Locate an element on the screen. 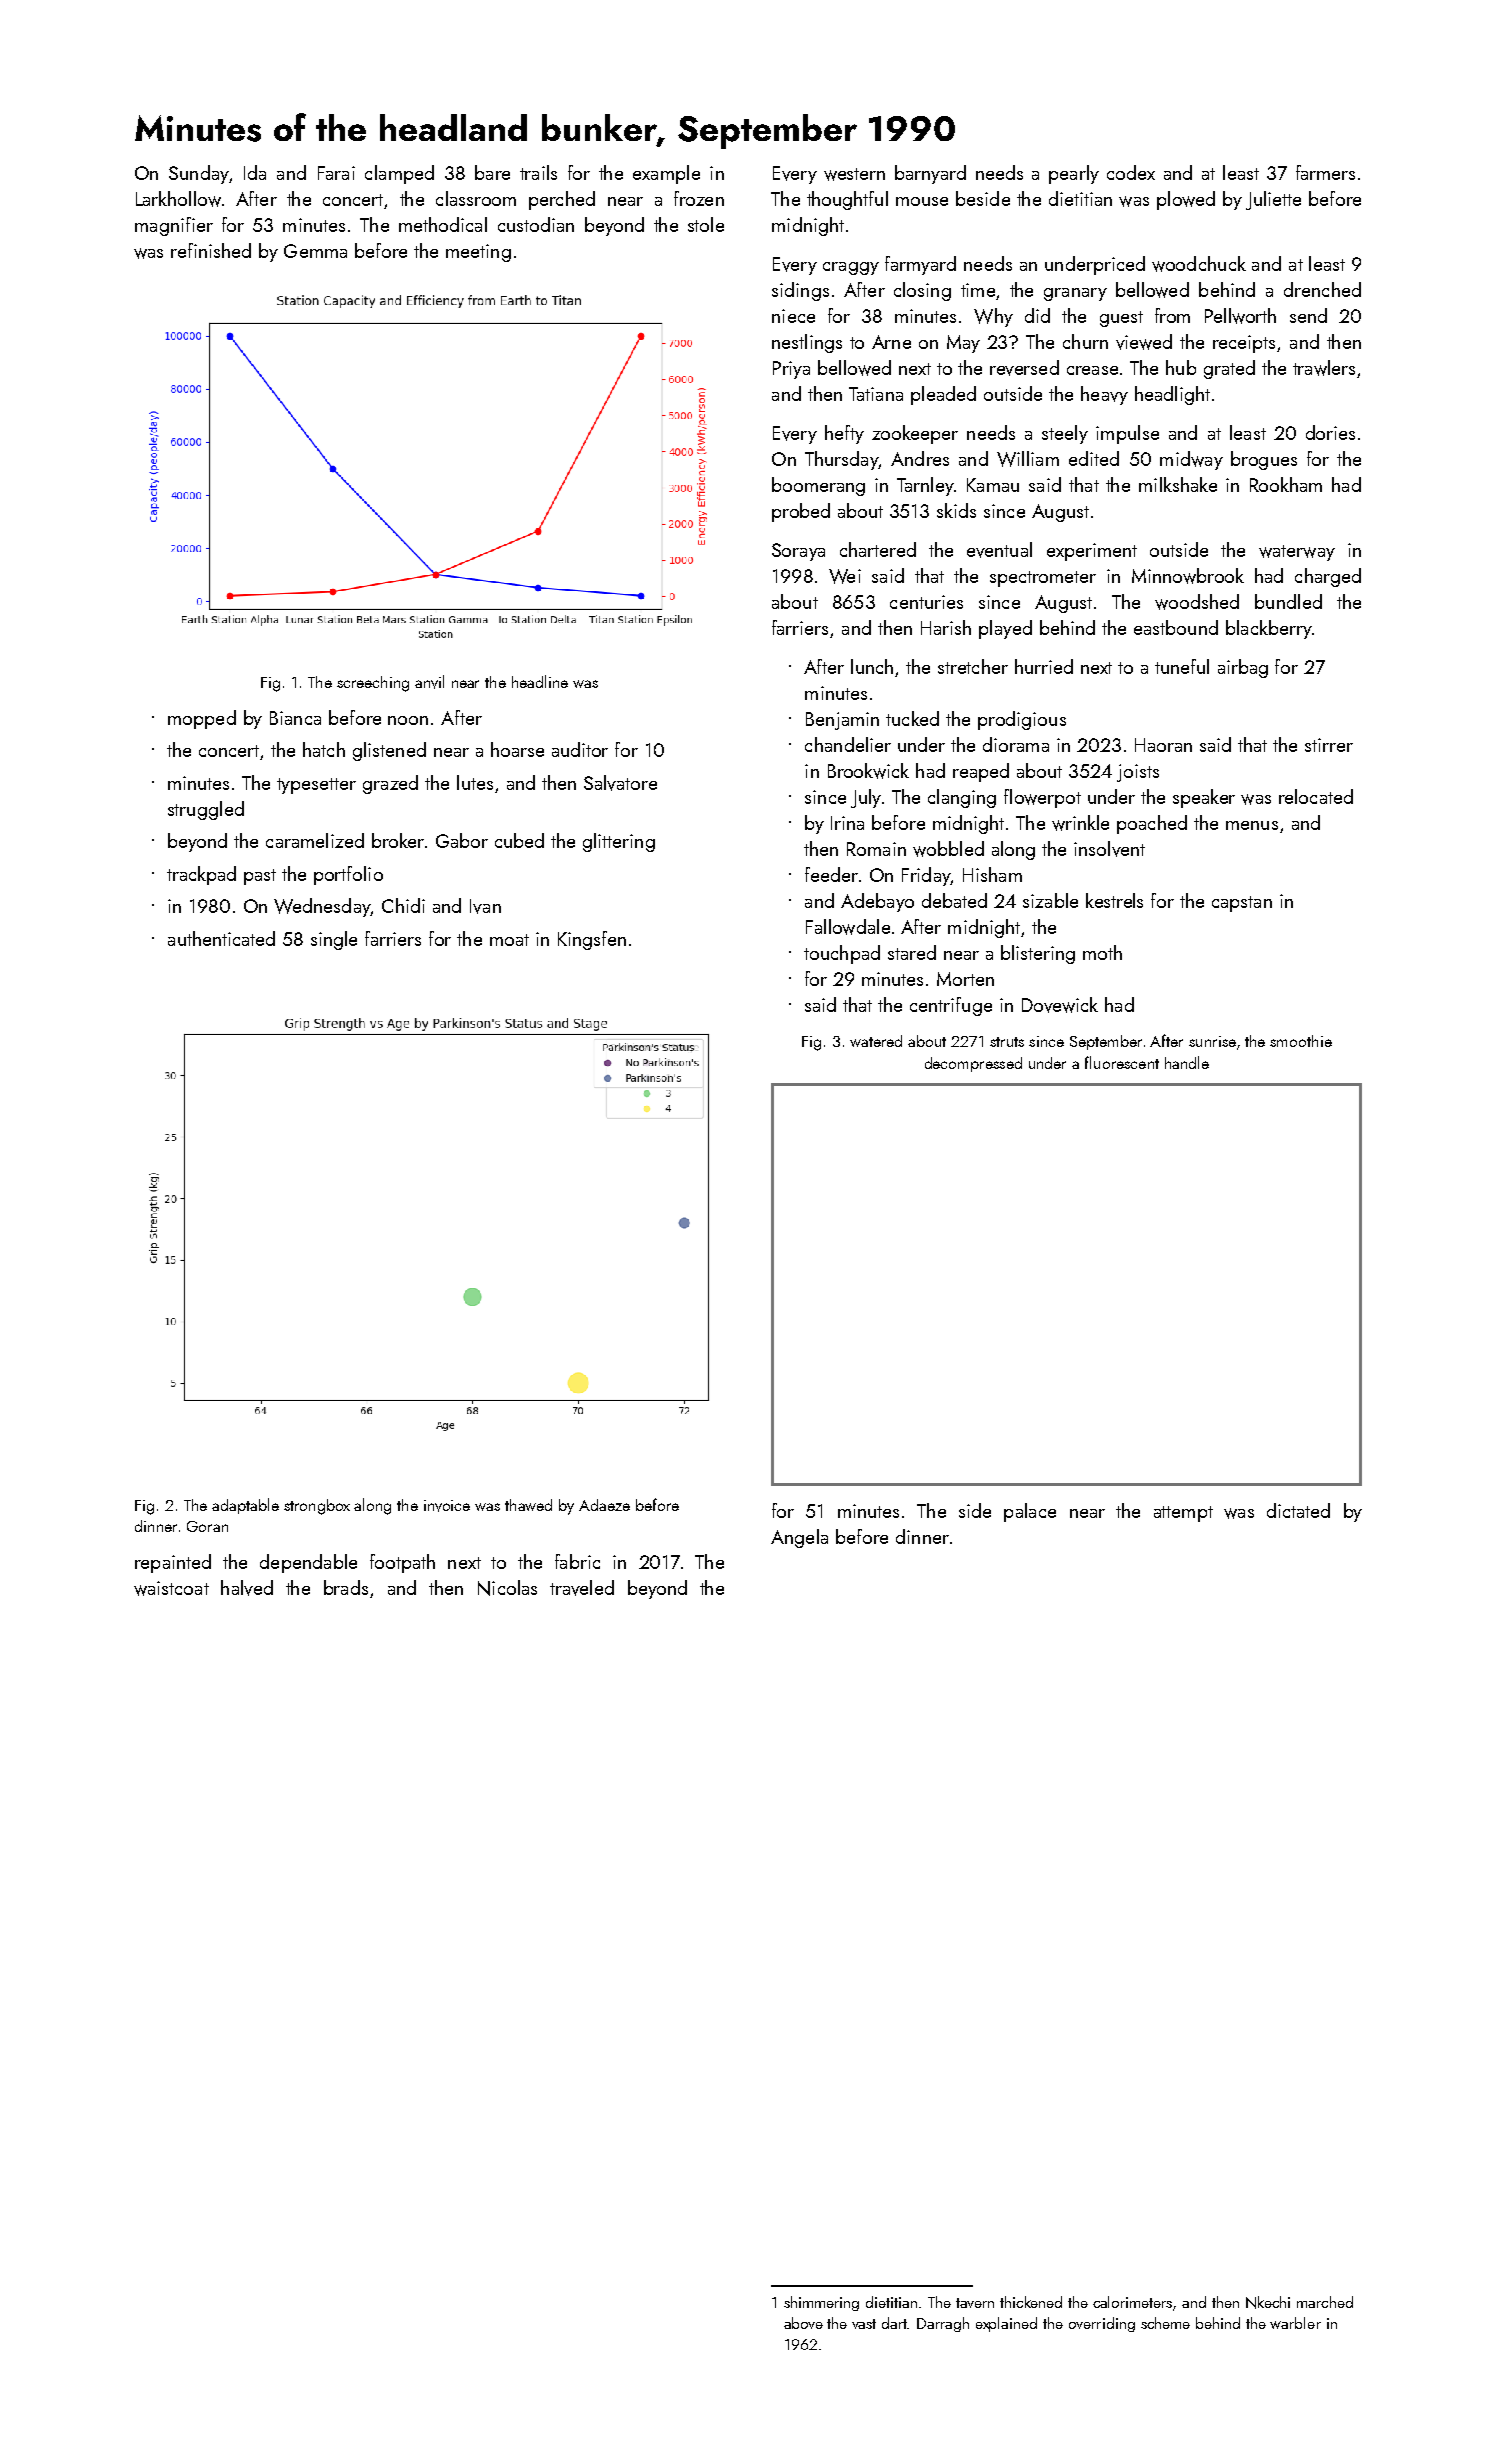 This screenshot has width=1496, height=2464. trails is located at coordinates (538, 172).
